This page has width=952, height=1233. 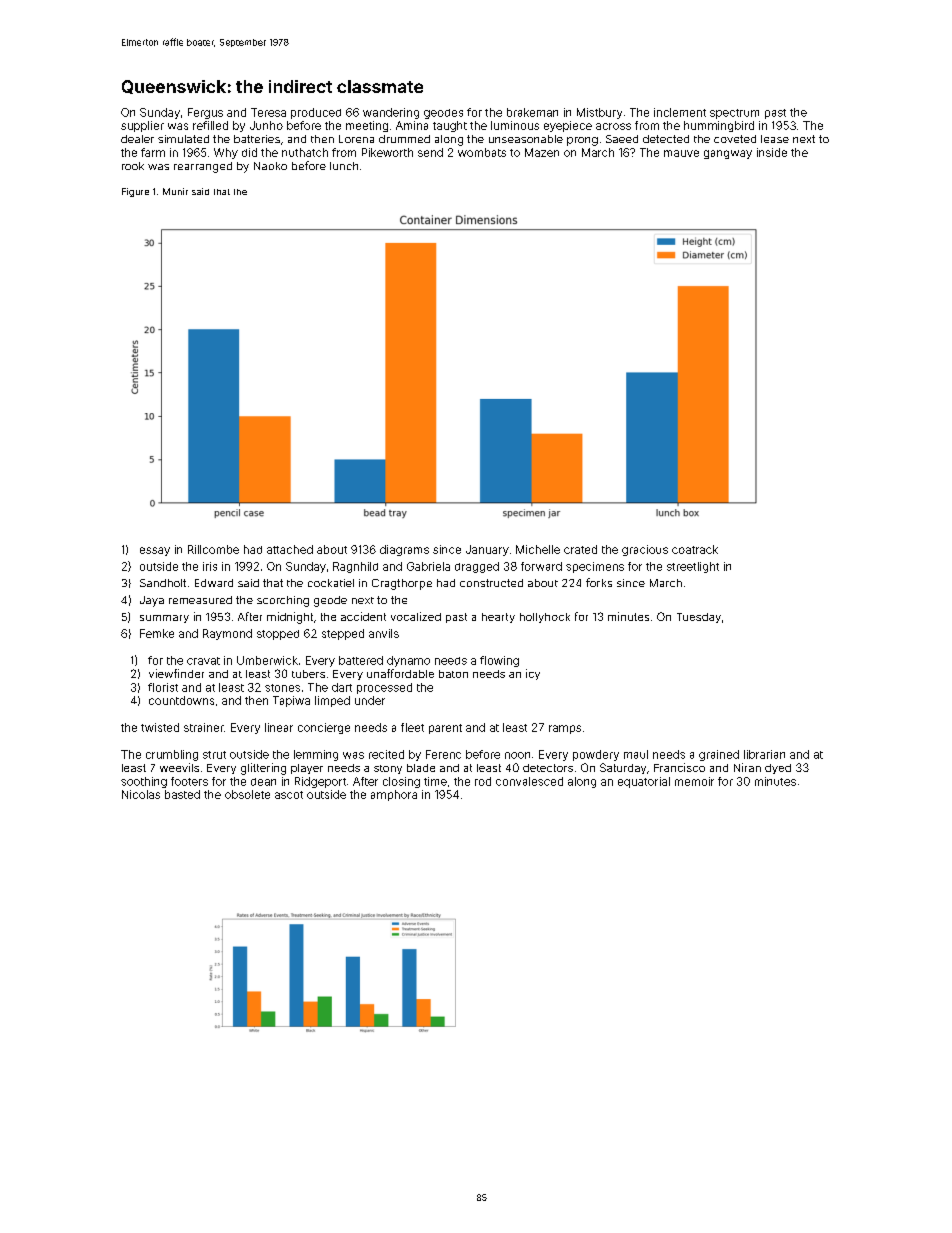 I want to click on send, so click(x=430, y=152).
